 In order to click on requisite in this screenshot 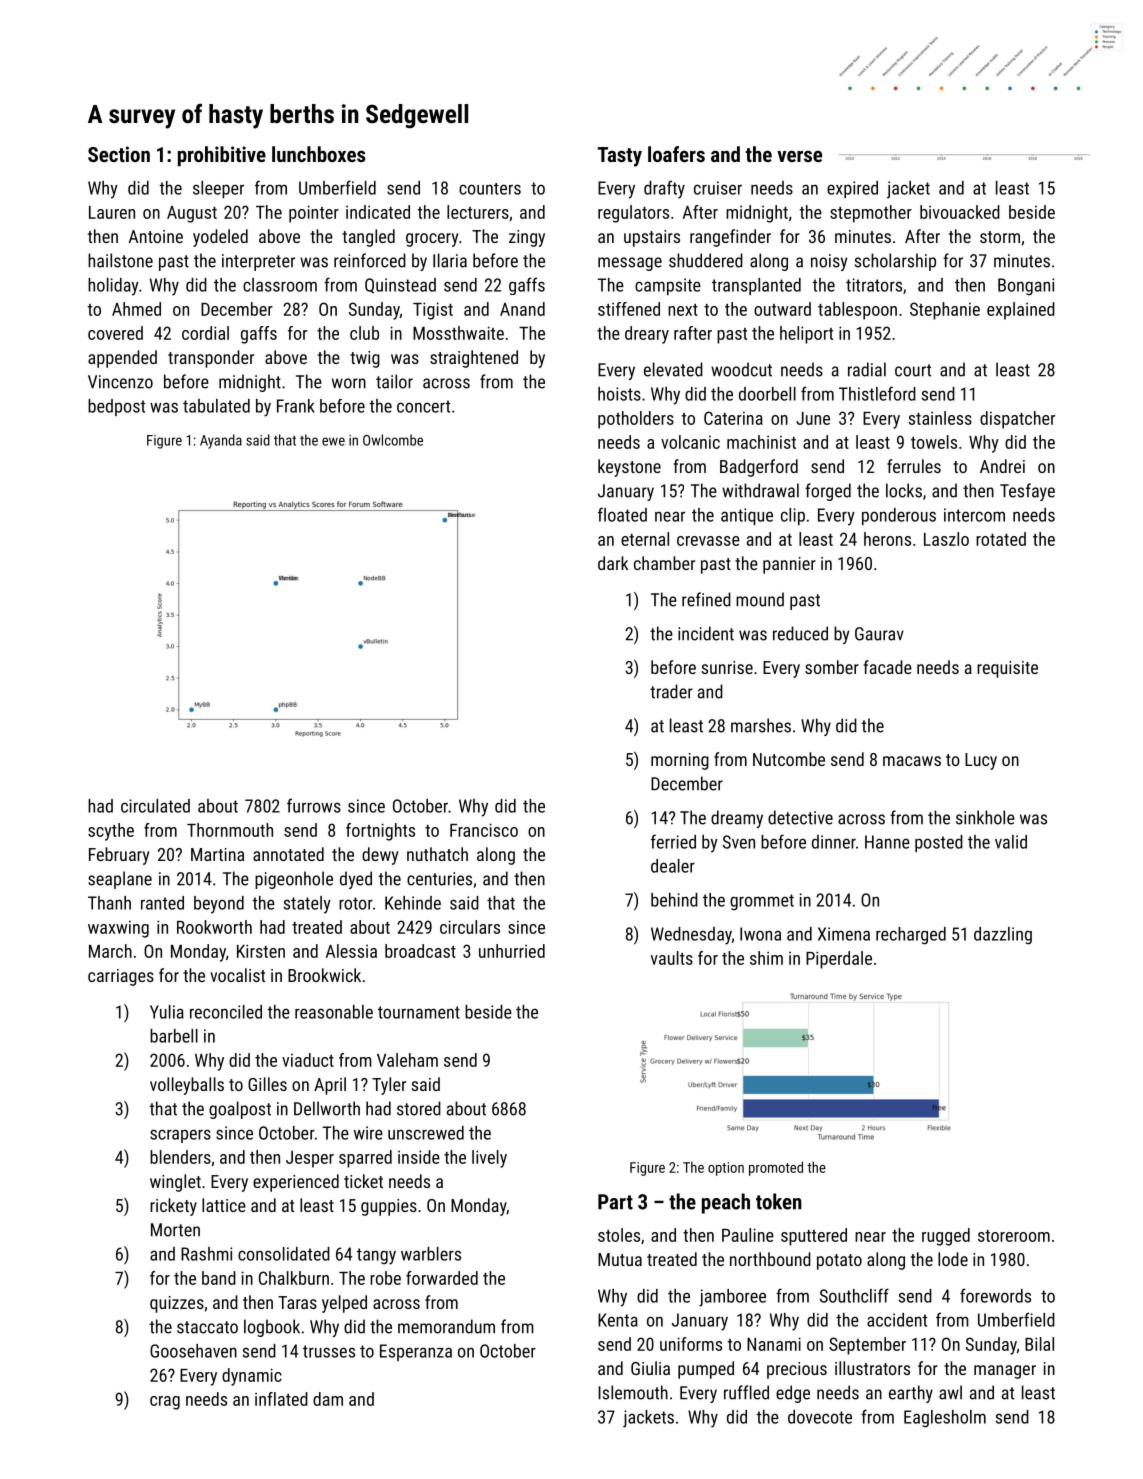, I will do `click(1007, 669)`.
